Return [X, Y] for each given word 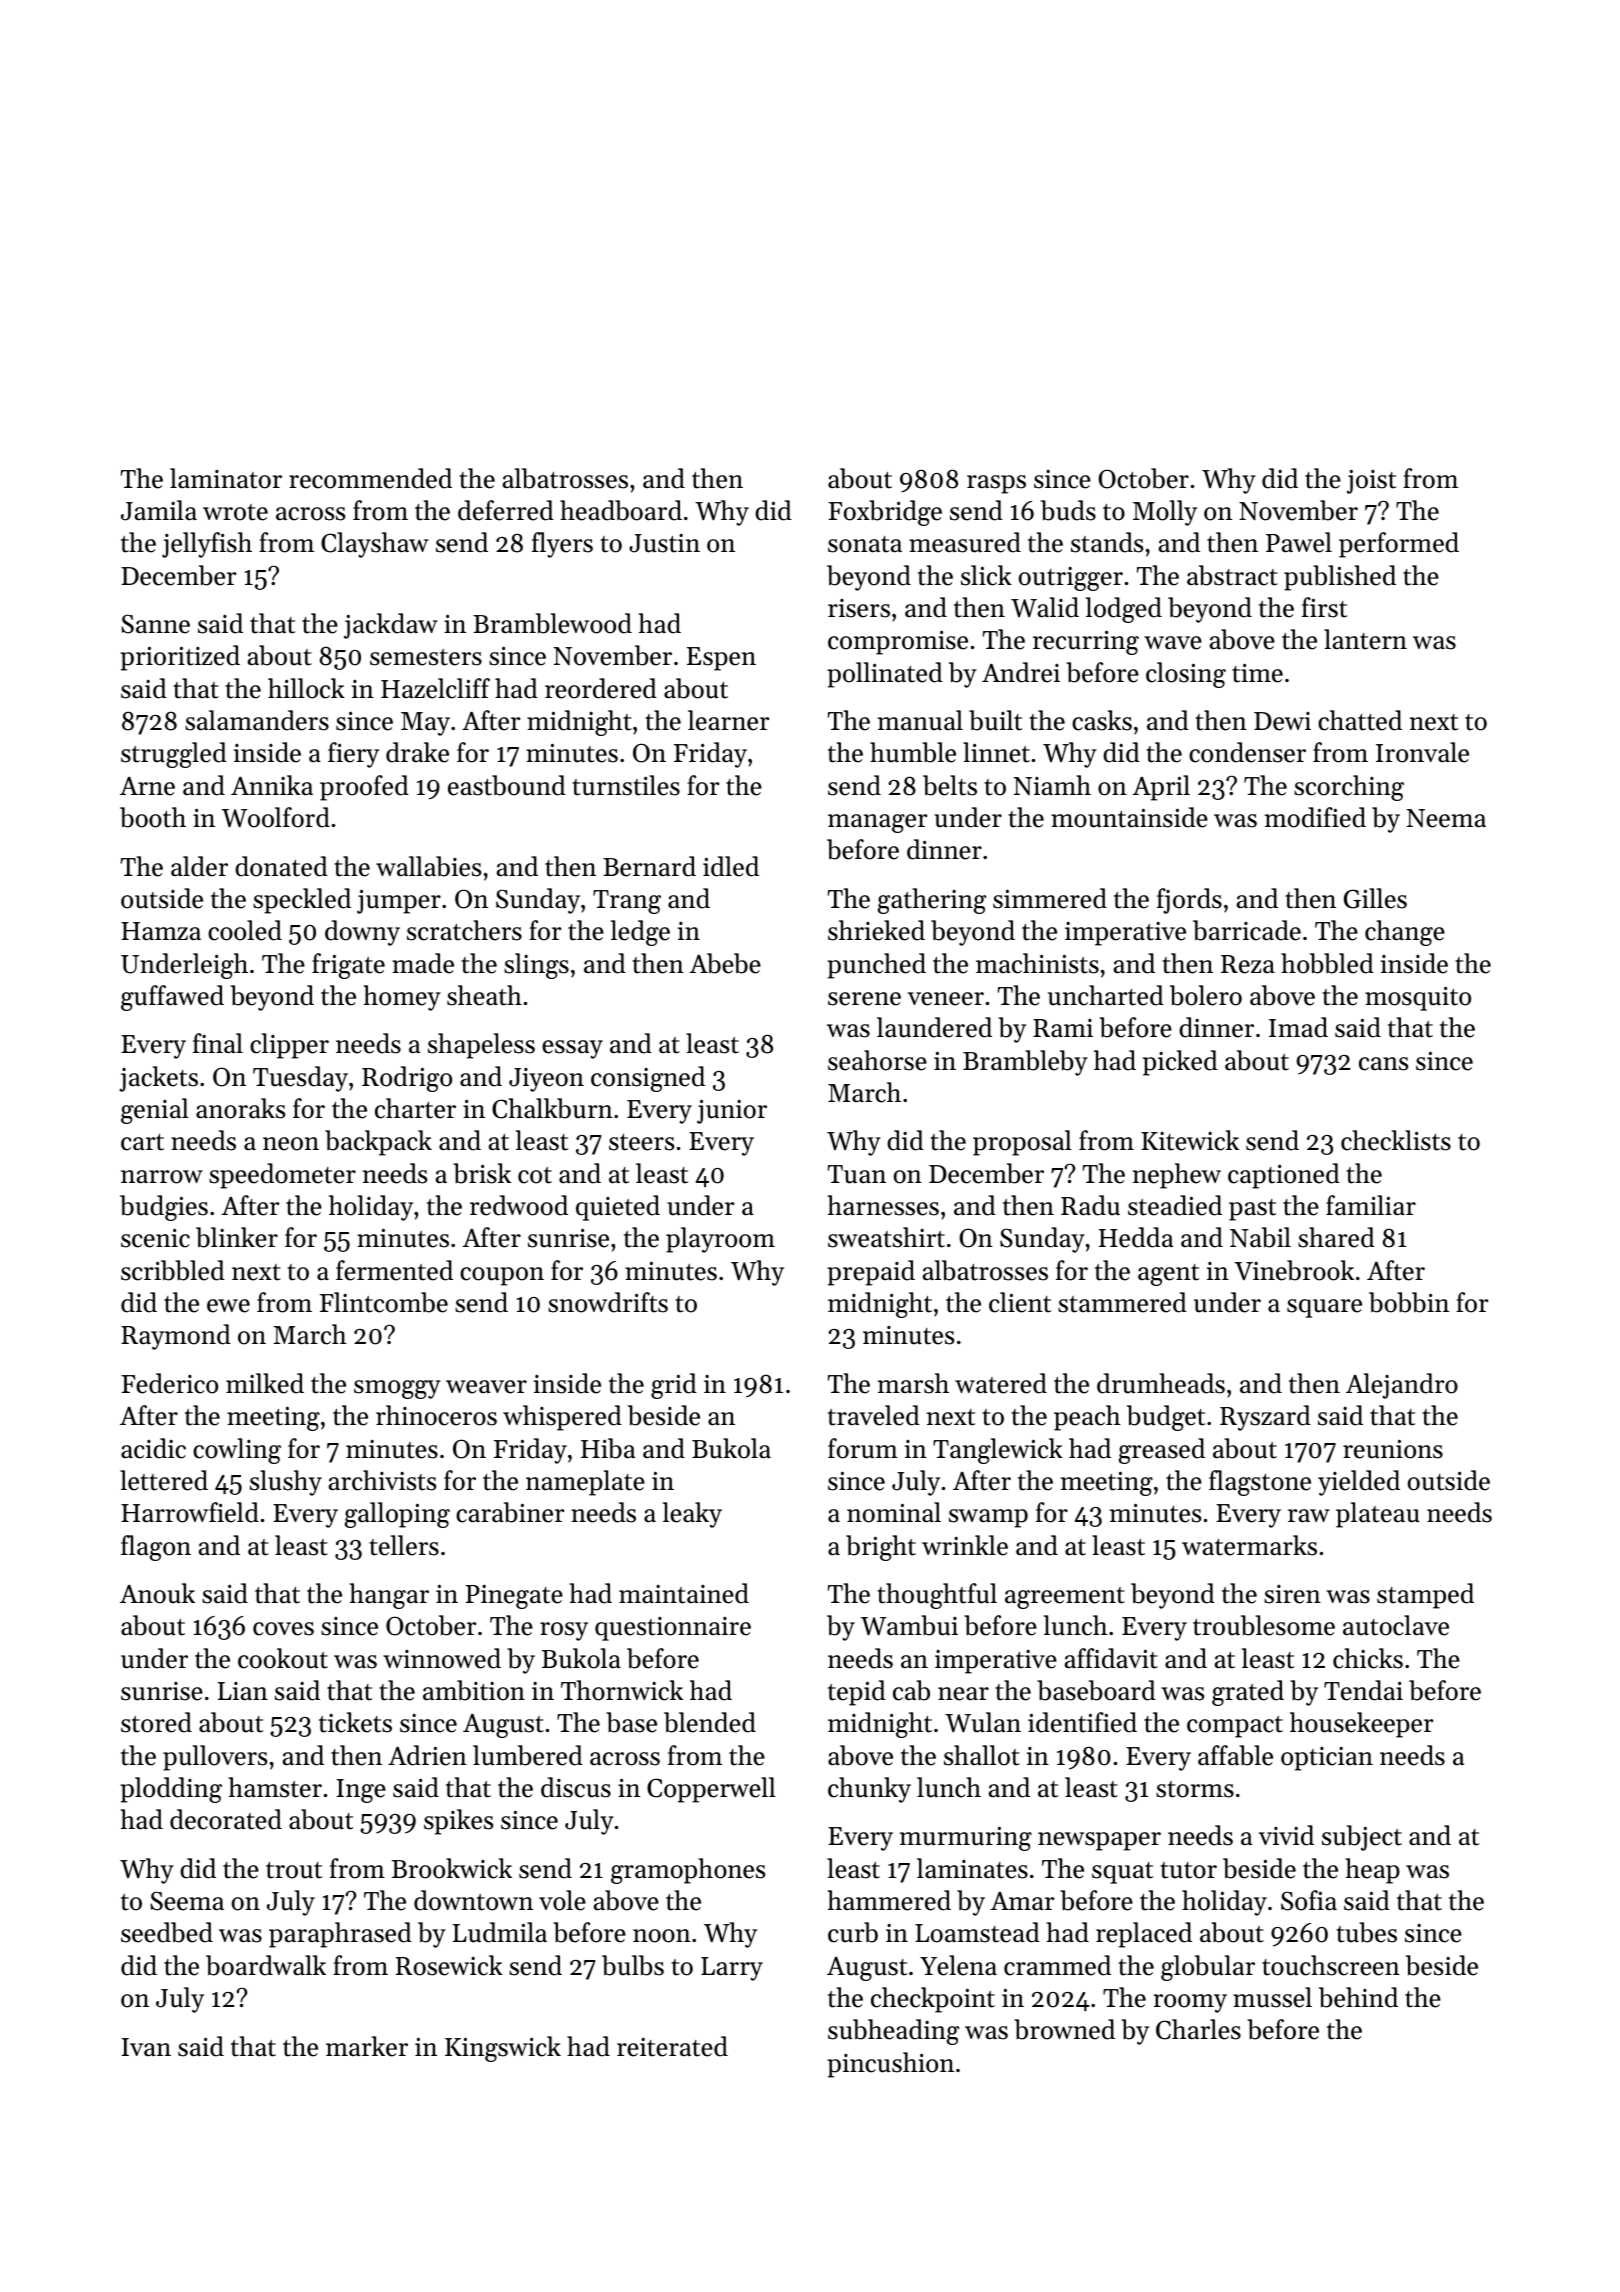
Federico [169, 1383]
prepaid [871, 1273]
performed [1399, 545]
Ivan [146, 2047]
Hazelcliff [435, 688]
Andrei [1021, 672]
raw [1309, 1515]
